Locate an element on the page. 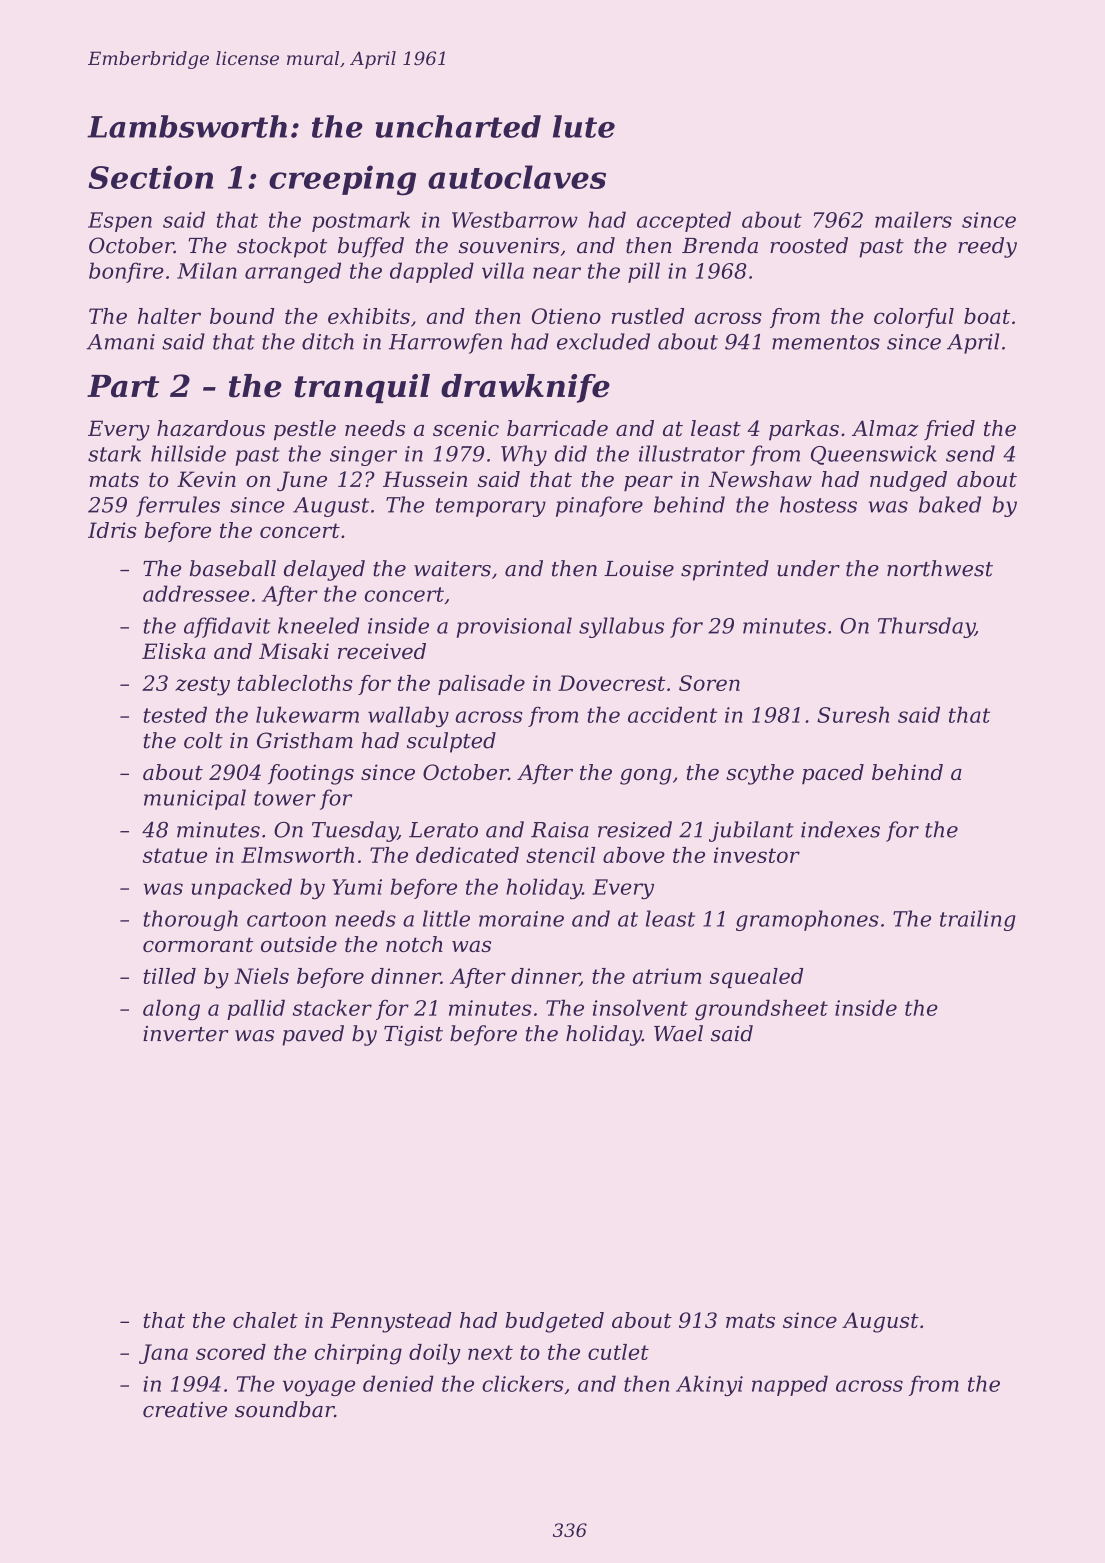  clickers is located at coordinates (523, 1383).
